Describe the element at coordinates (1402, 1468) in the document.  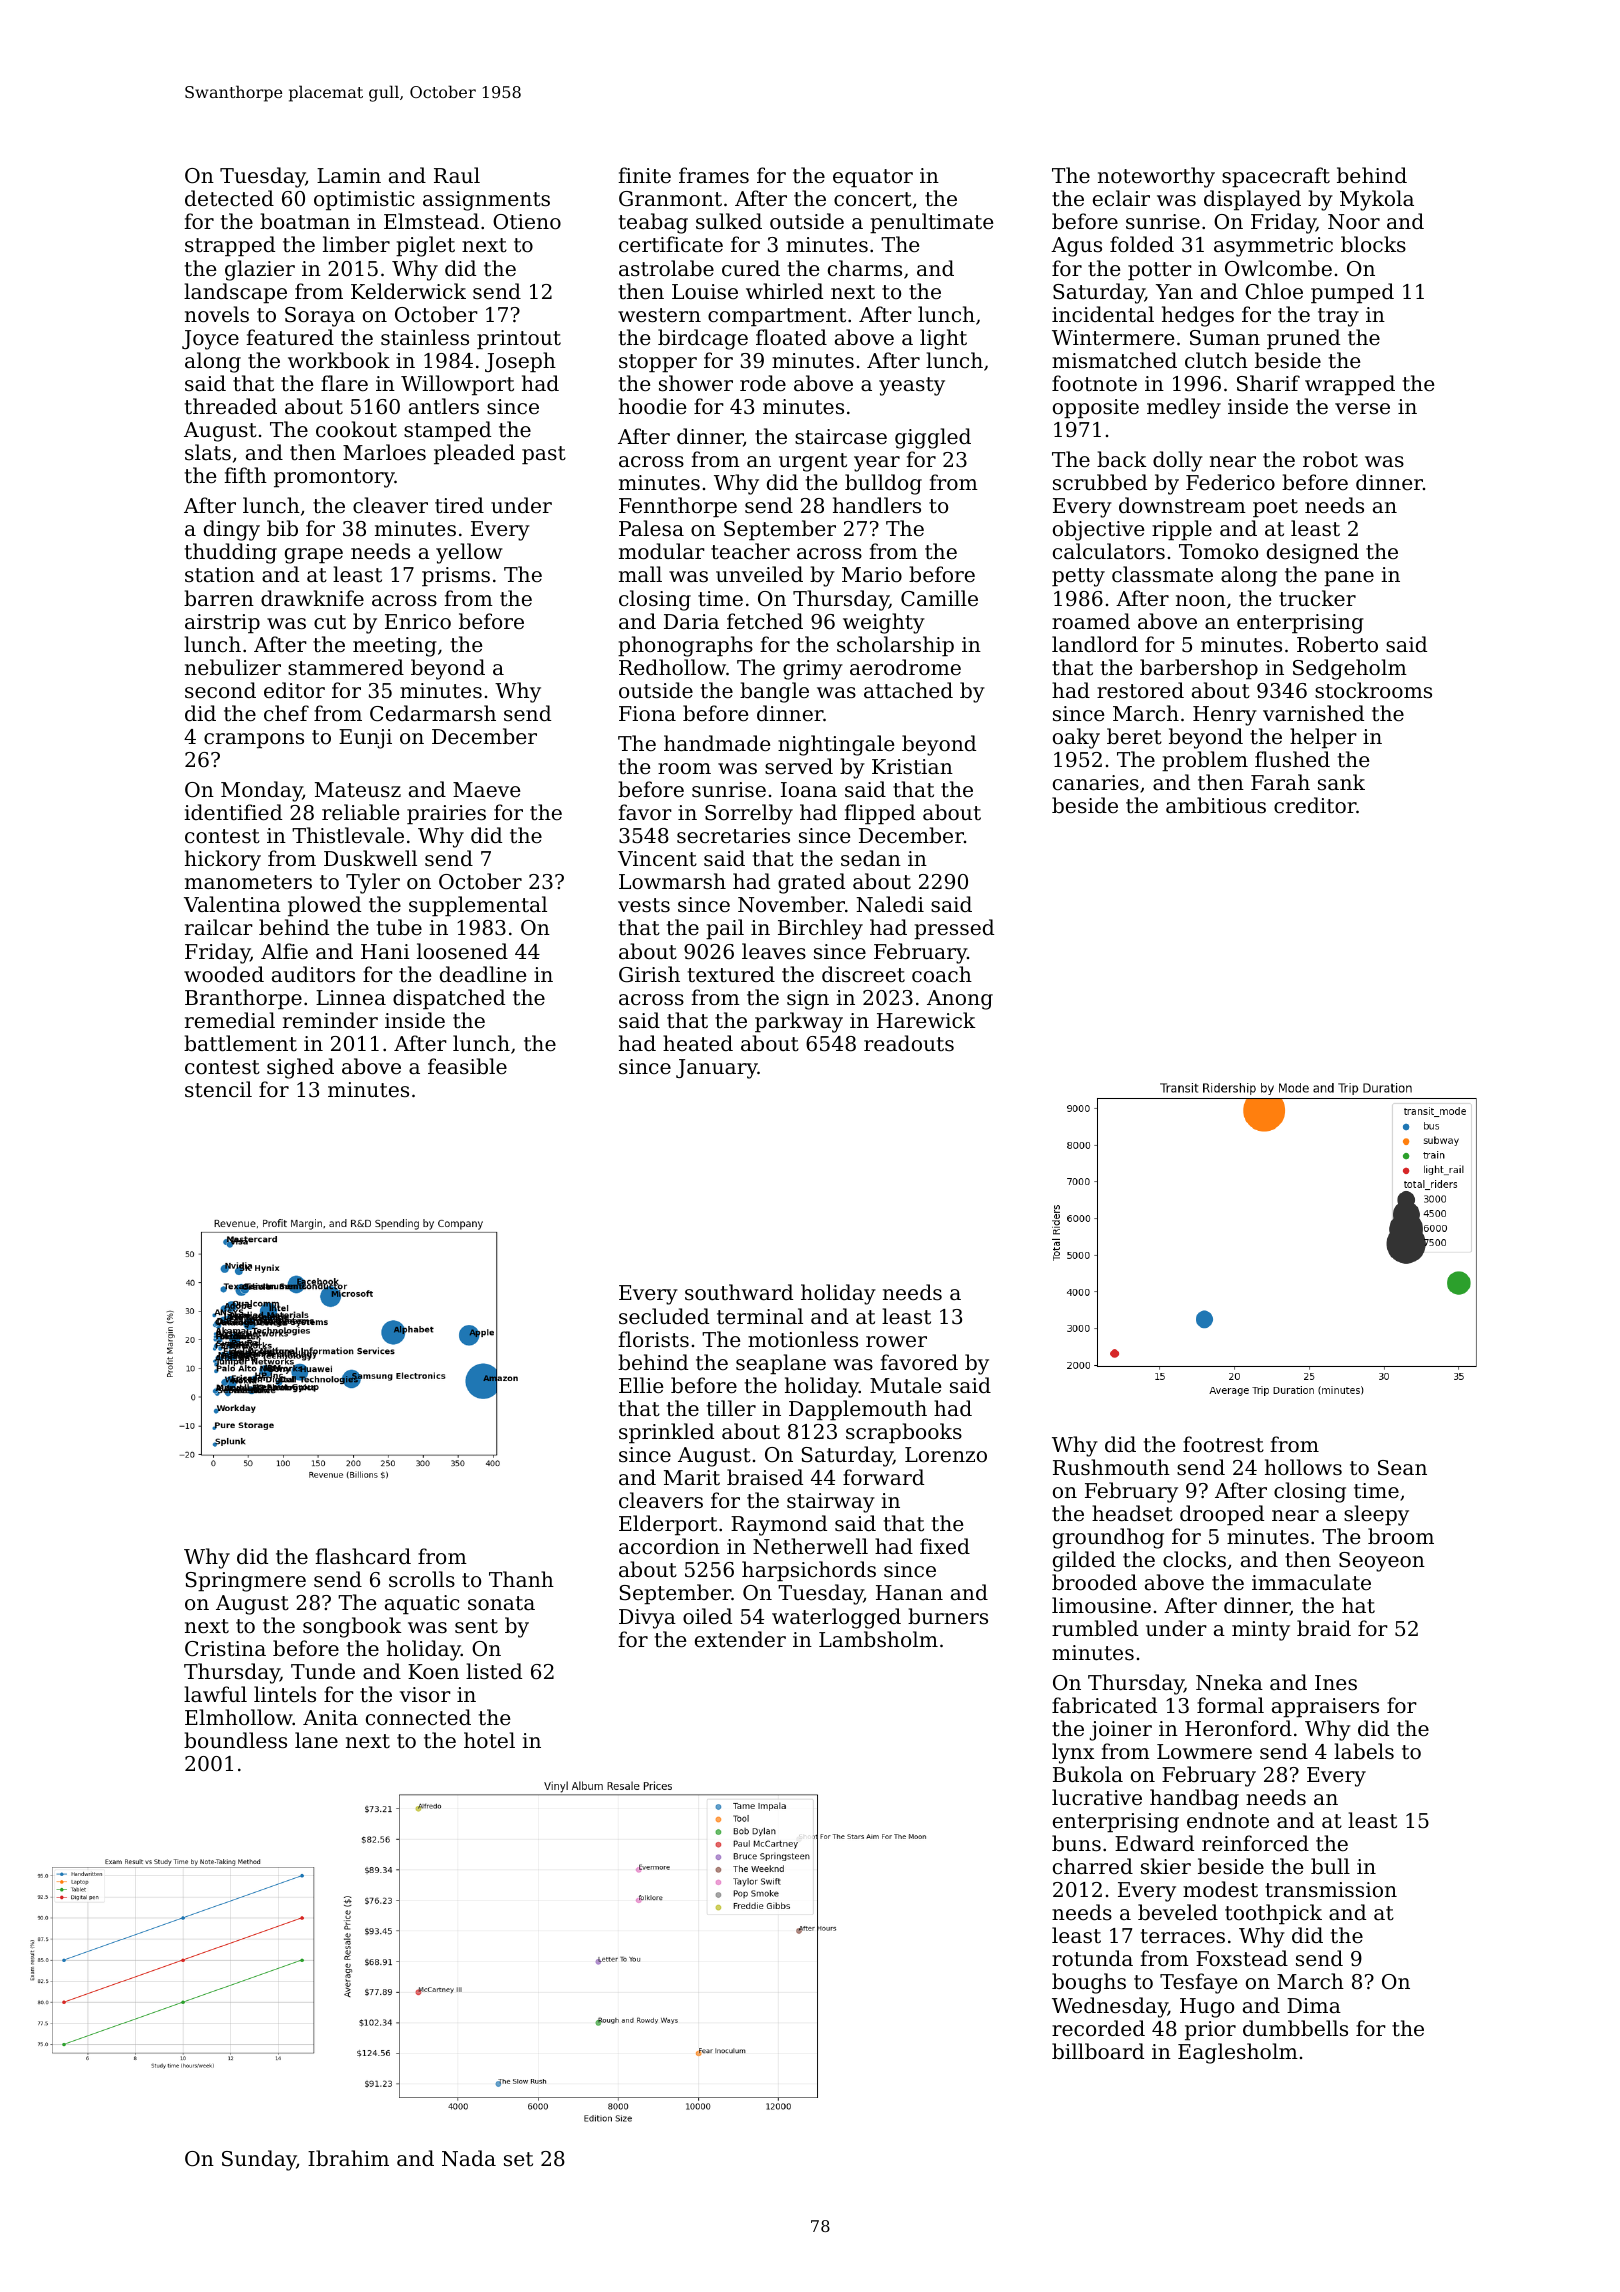
I see `Sean` at that location.
